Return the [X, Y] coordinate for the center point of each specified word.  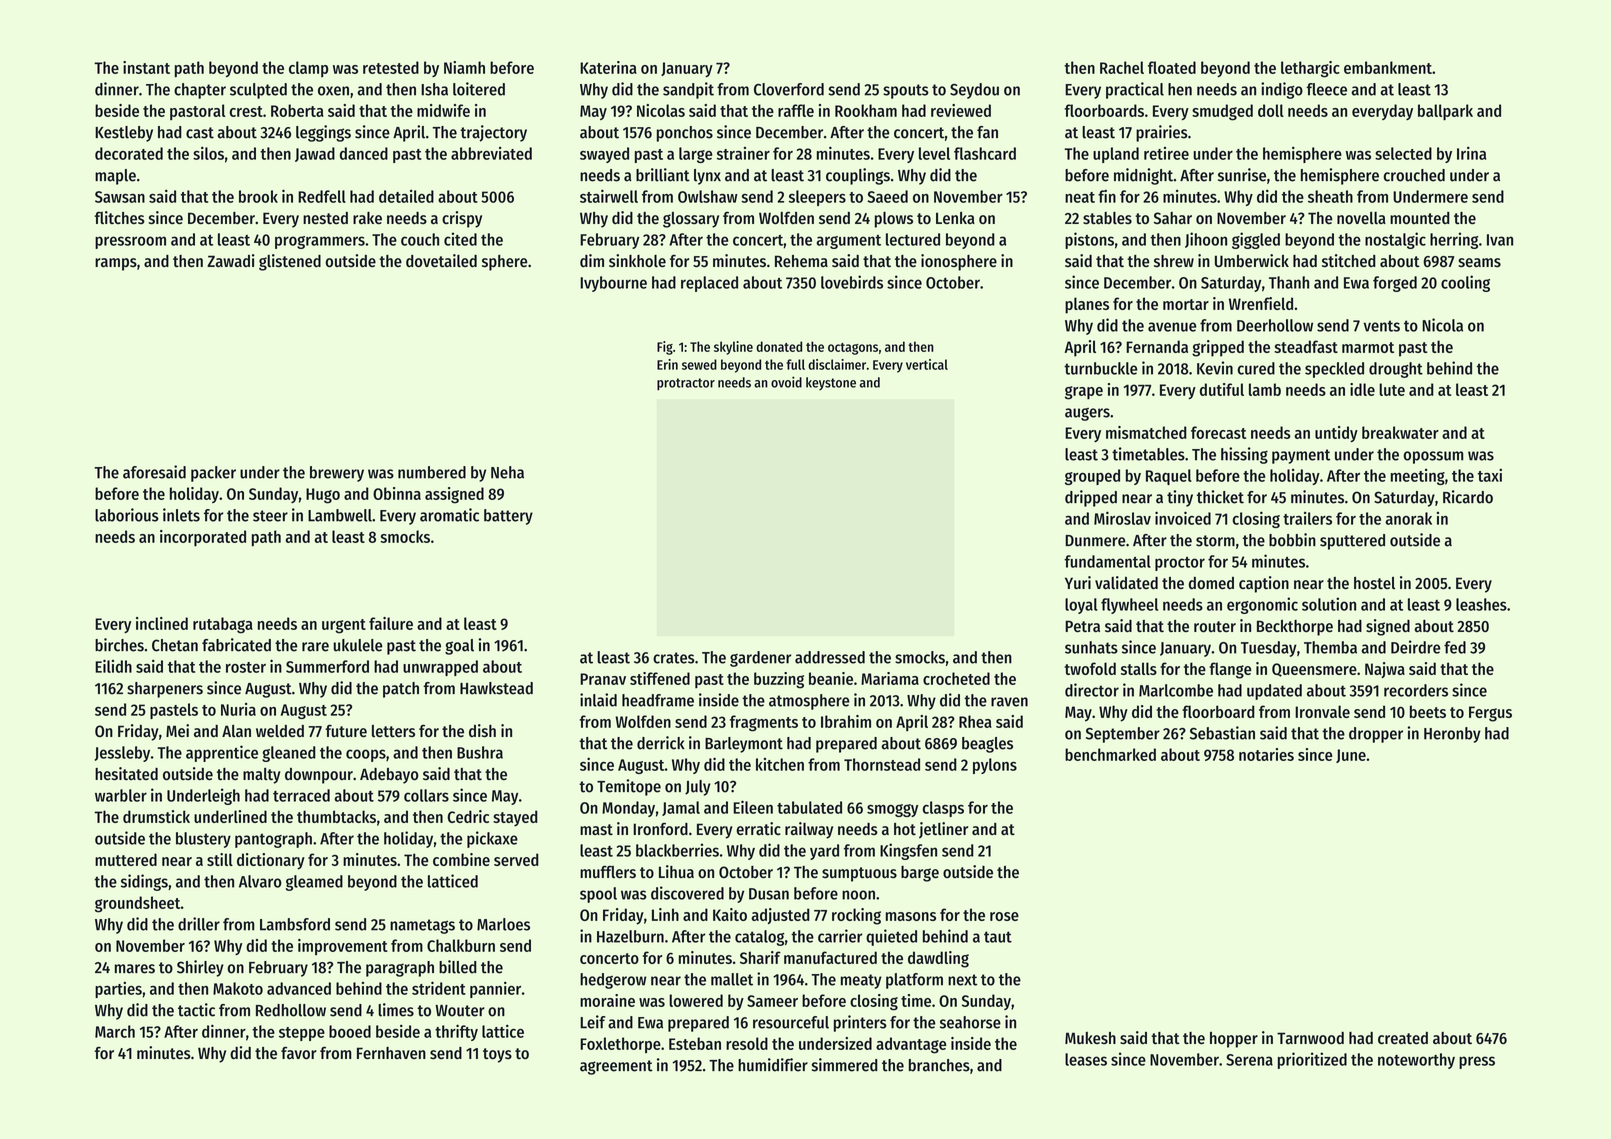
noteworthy [1416, 1061]
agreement [616, 1067]
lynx [707, 177]
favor [299, 1053]
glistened [290, 262]
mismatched [1146, 432]
